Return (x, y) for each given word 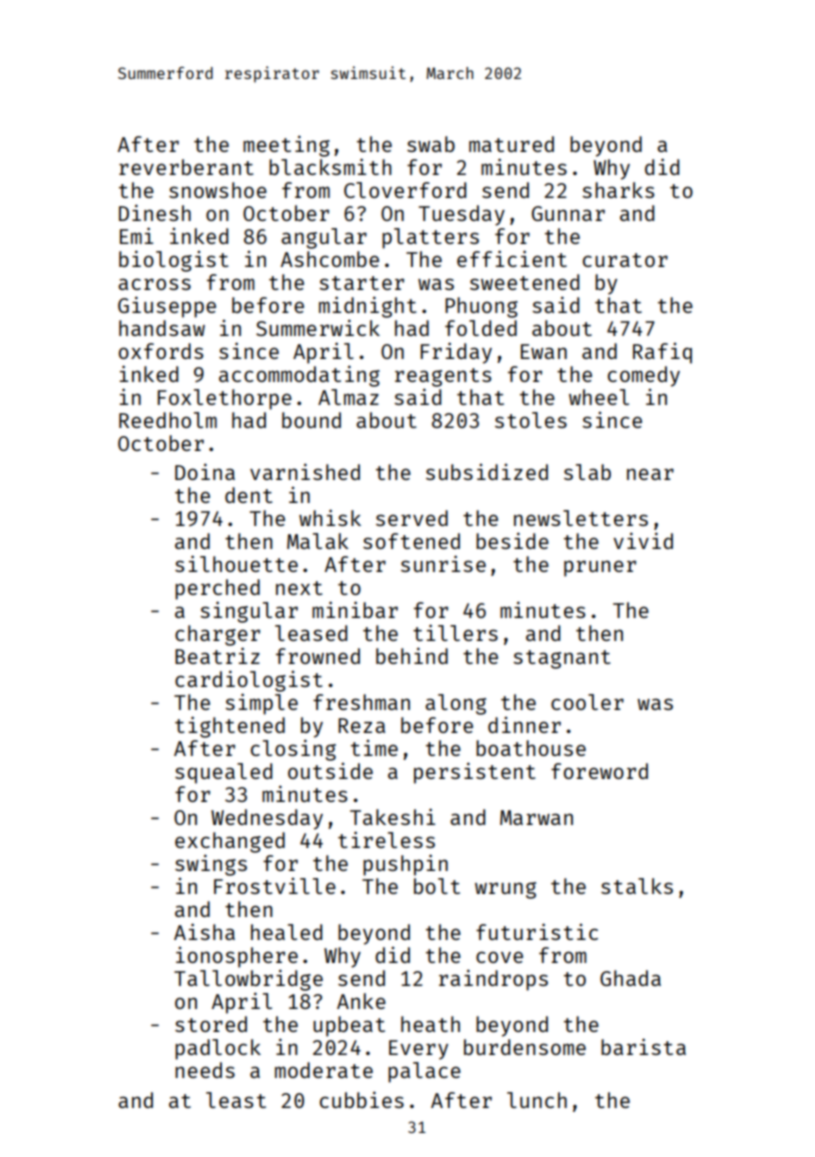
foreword (599, 771)
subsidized (487, 472)
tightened (230, 727)
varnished (305, 471)
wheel (599, 397)
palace (424, 1072)
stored (211, 1024)
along (455, 704)
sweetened (524, 282)
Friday (456, 353)
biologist (174, 261)
